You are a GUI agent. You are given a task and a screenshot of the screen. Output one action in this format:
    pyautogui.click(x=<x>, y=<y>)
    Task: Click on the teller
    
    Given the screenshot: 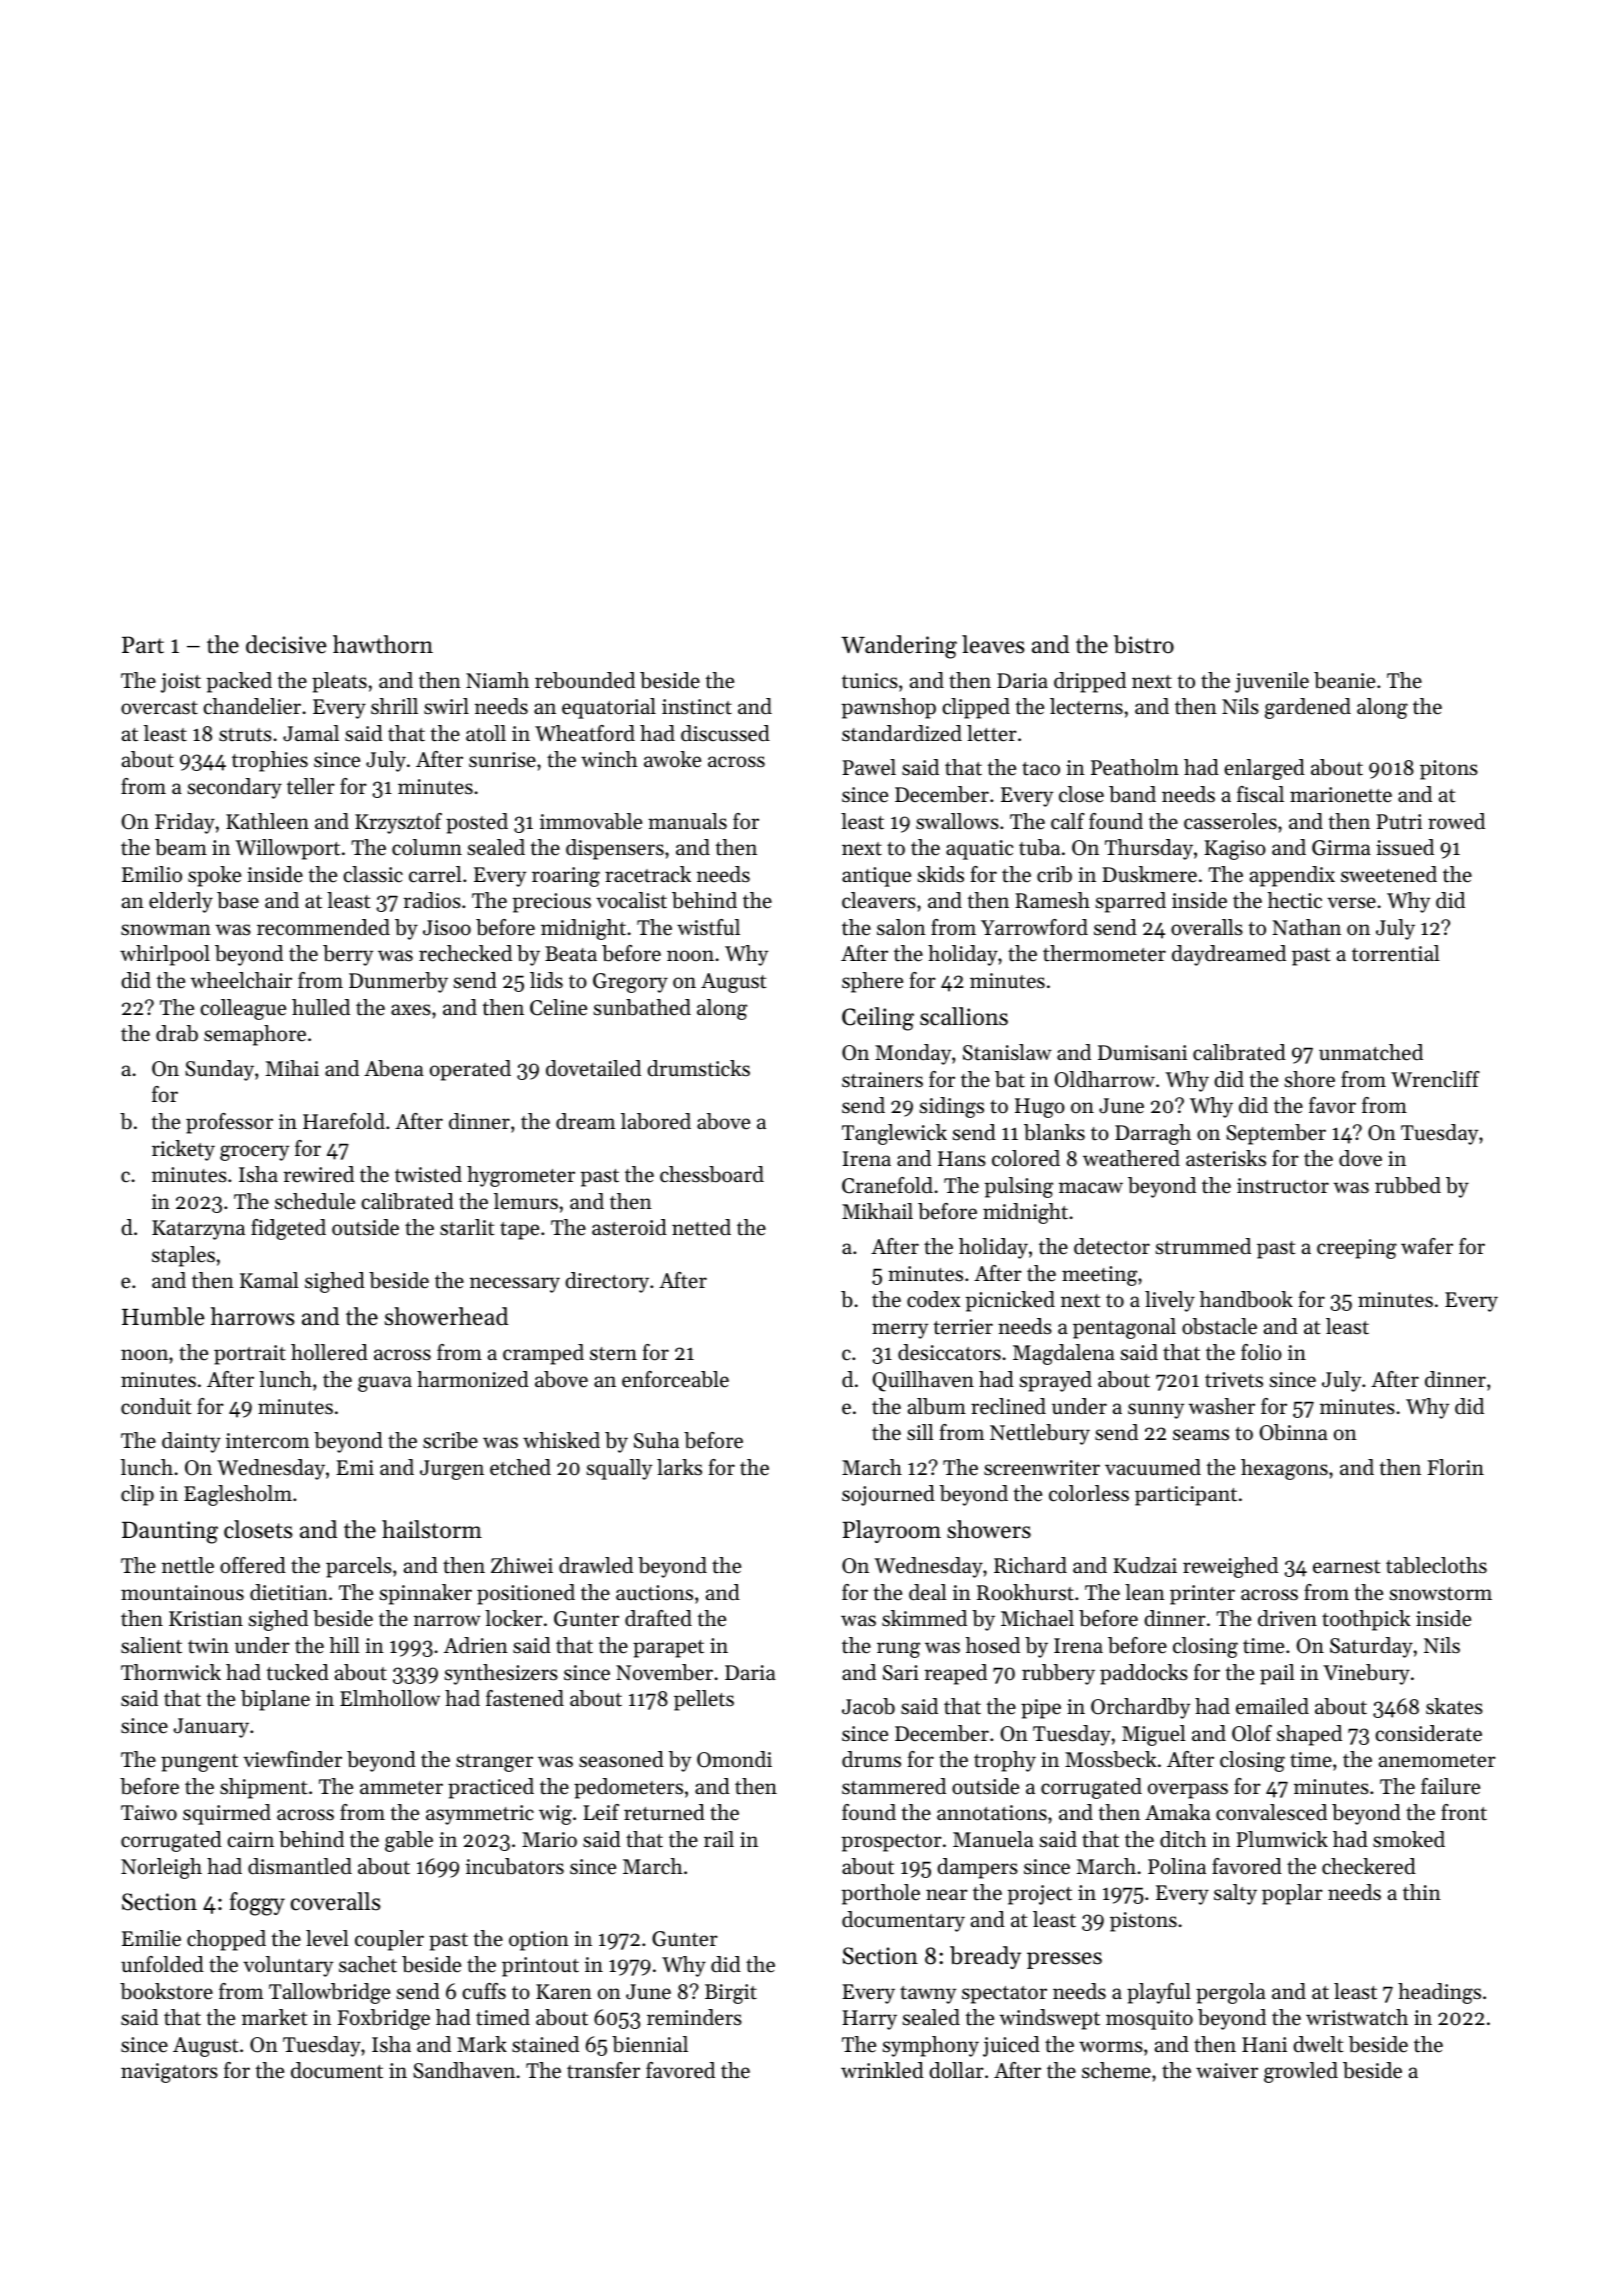 What is the action you would take?
    pyautogui.click(x=311, y=786)
